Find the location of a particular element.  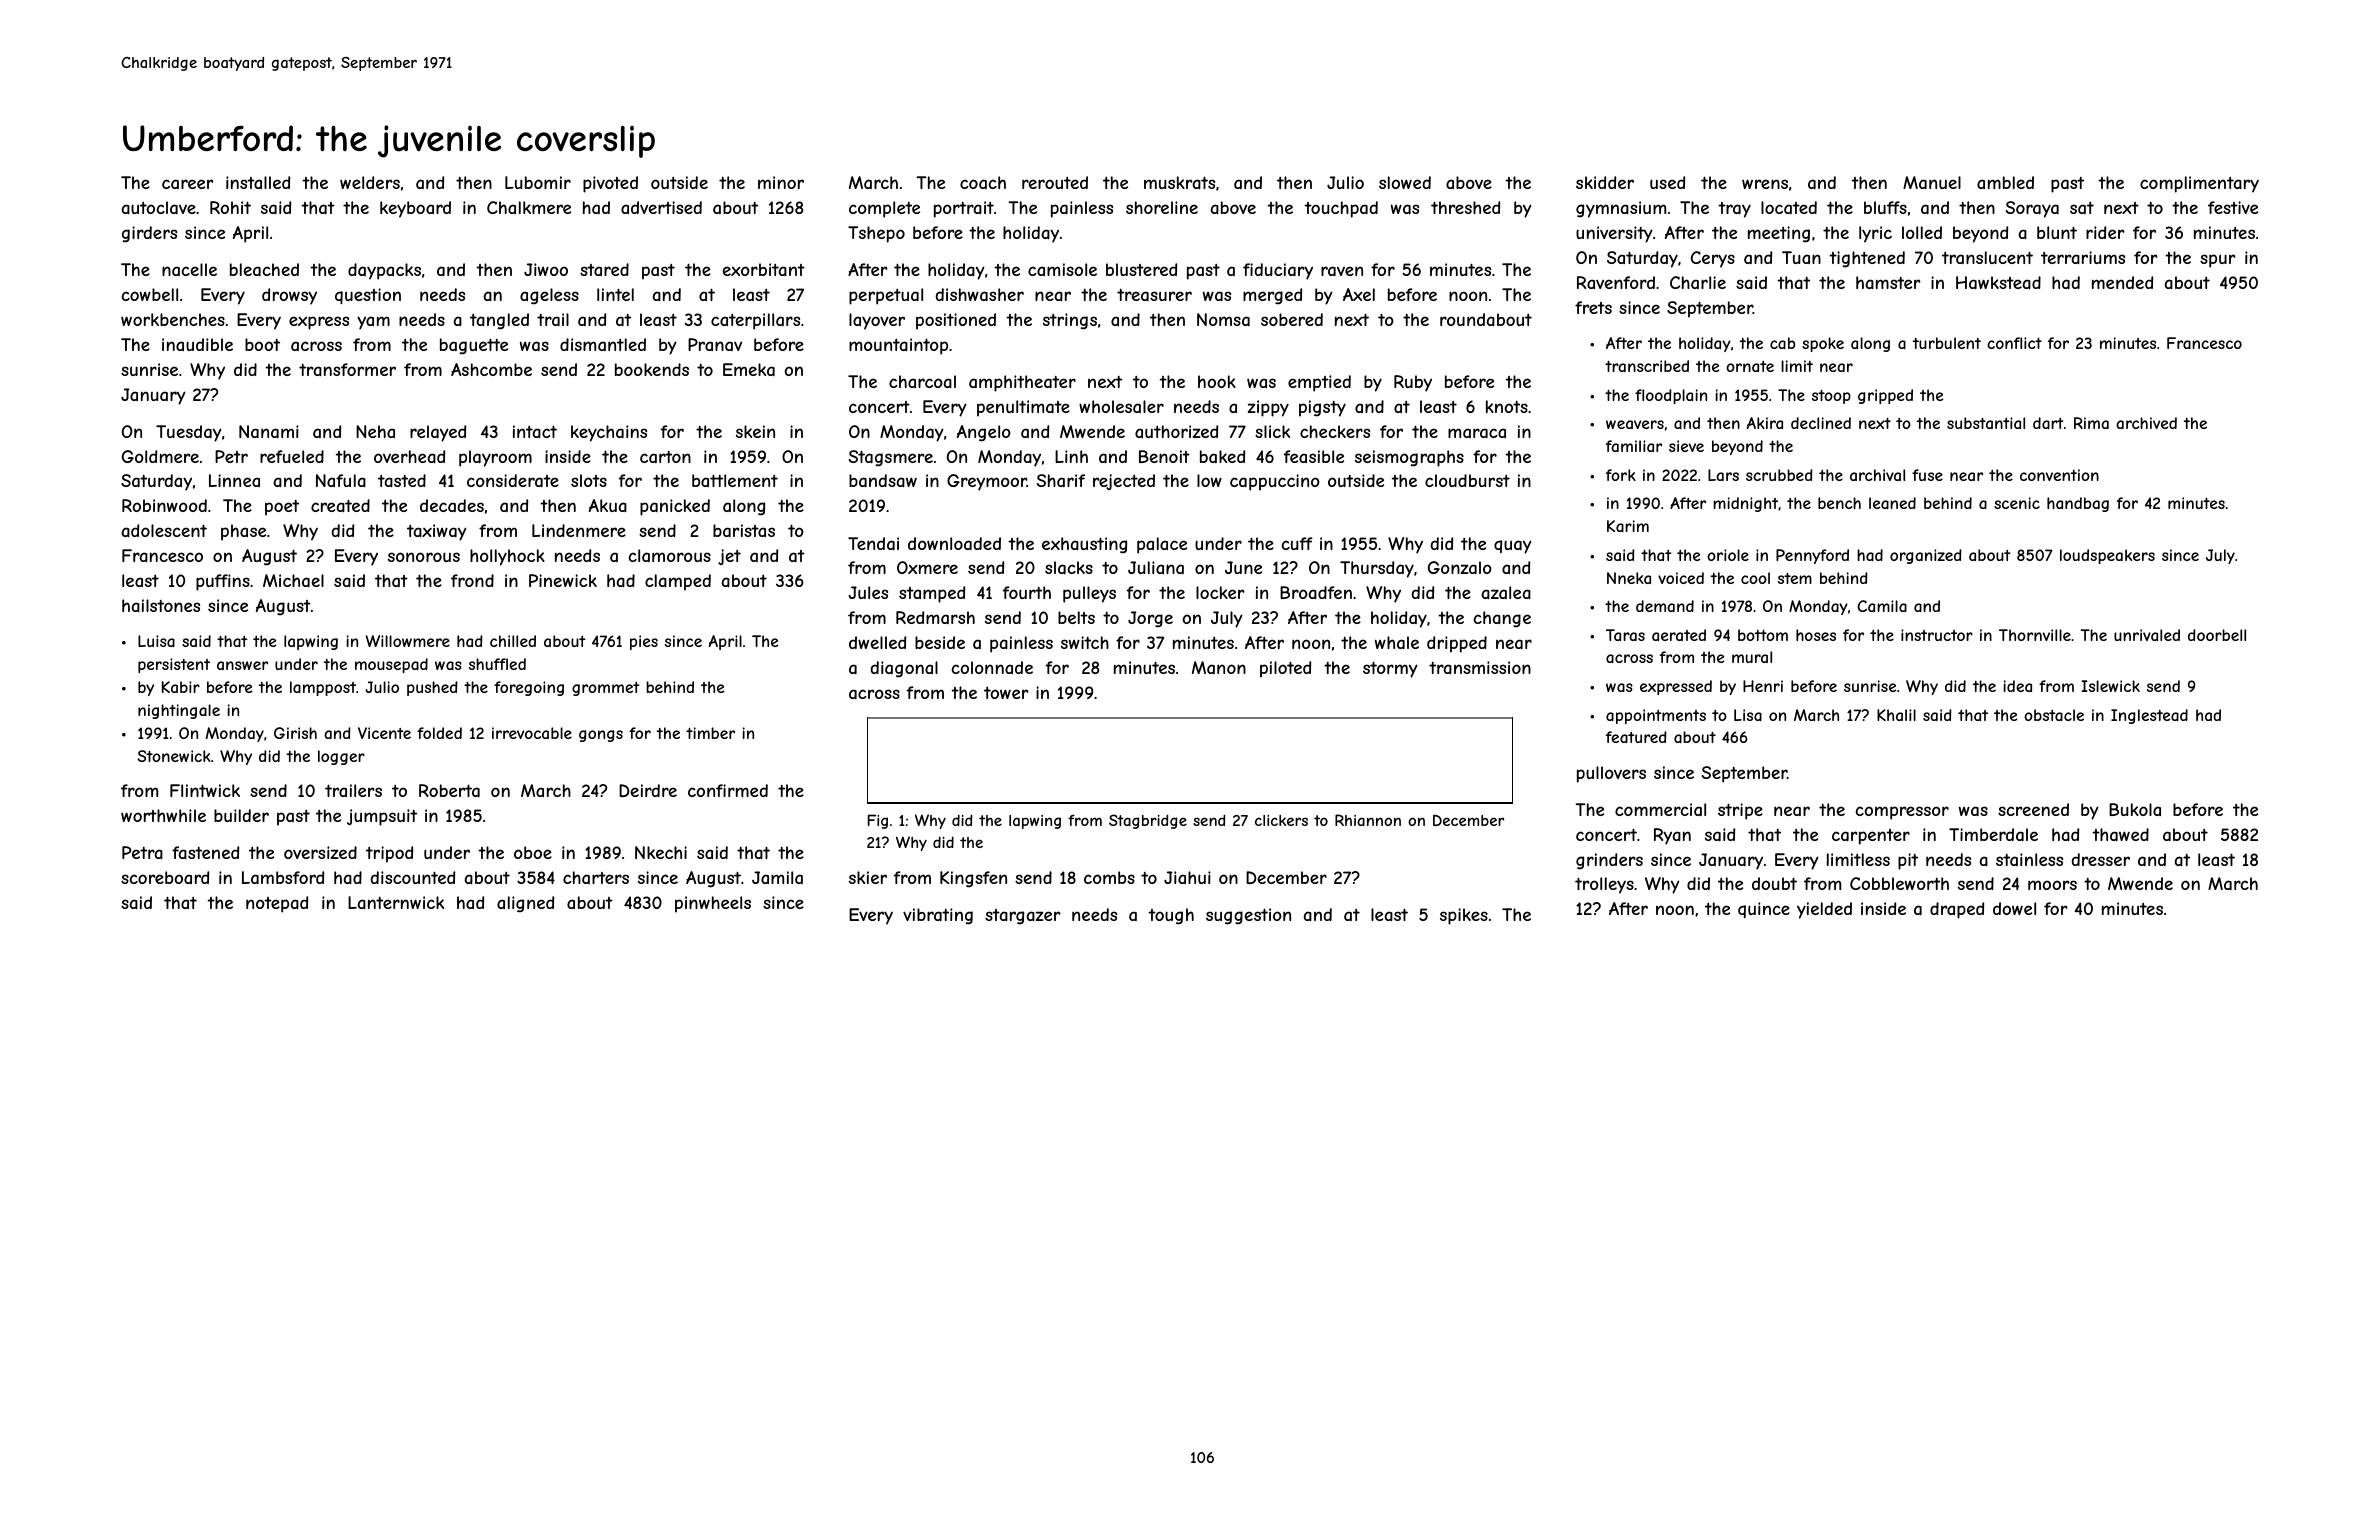

decades is located at coordinates (452, 505).
